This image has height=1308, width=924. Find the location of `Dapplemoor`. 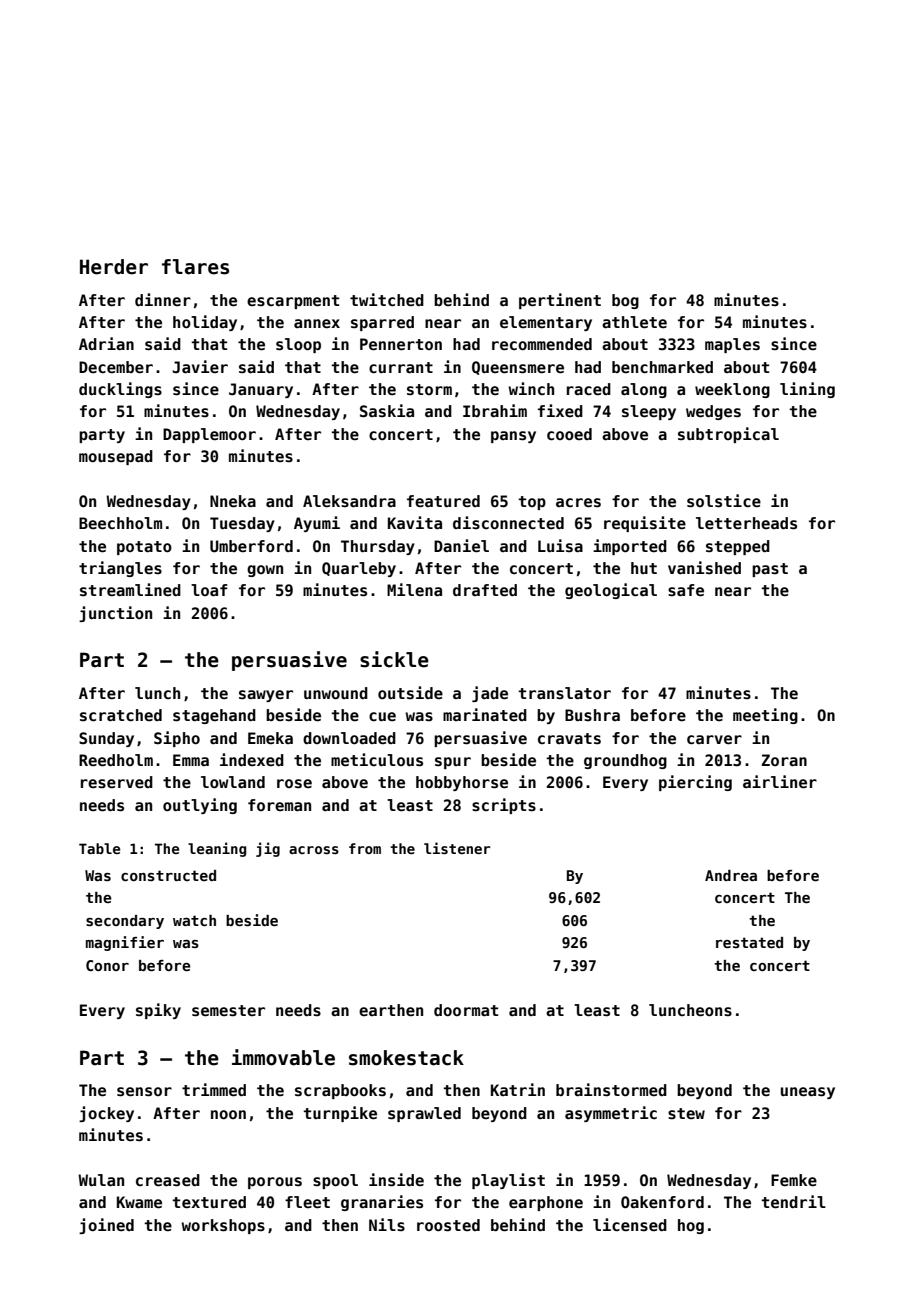

Dapplemoor is located at coordinates (209, 435).
